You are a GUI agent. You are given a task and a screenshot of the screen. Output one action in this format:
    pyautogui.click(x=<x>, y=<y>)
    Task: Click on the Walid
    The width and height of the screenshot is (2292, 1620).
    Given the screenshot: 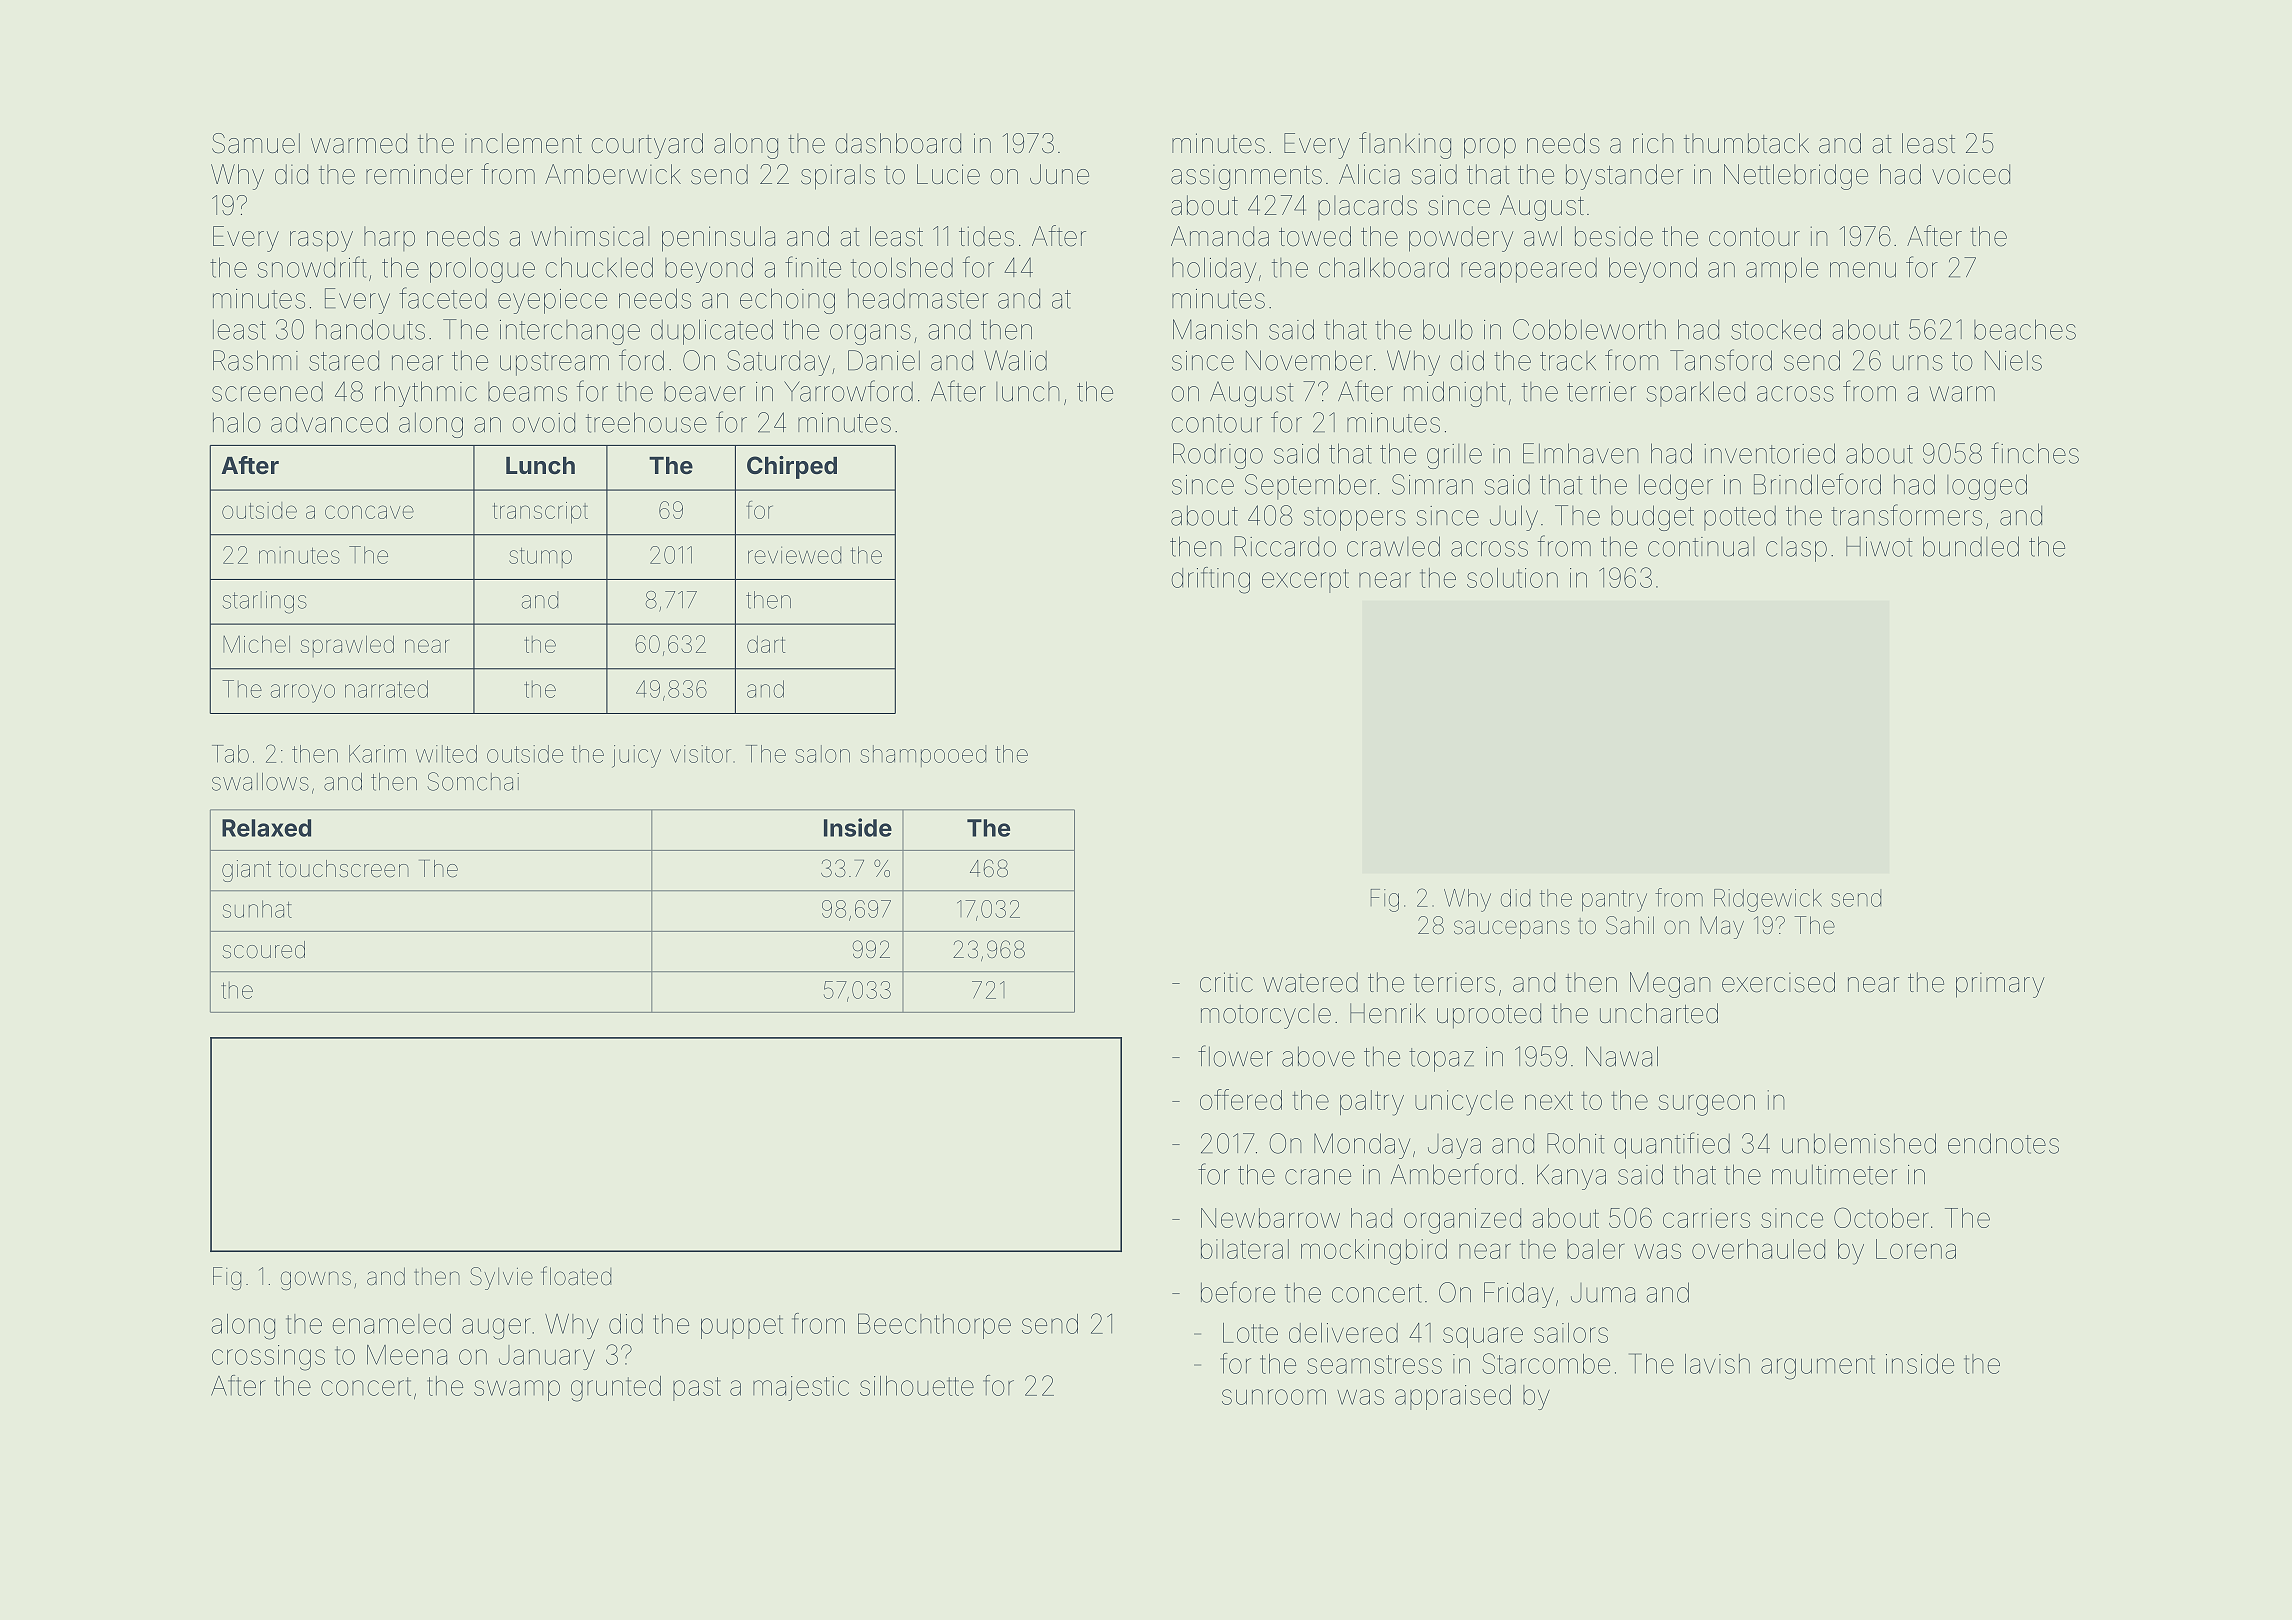 What is the action you would take?
    pyautogui.click(x=1015, y=360)
